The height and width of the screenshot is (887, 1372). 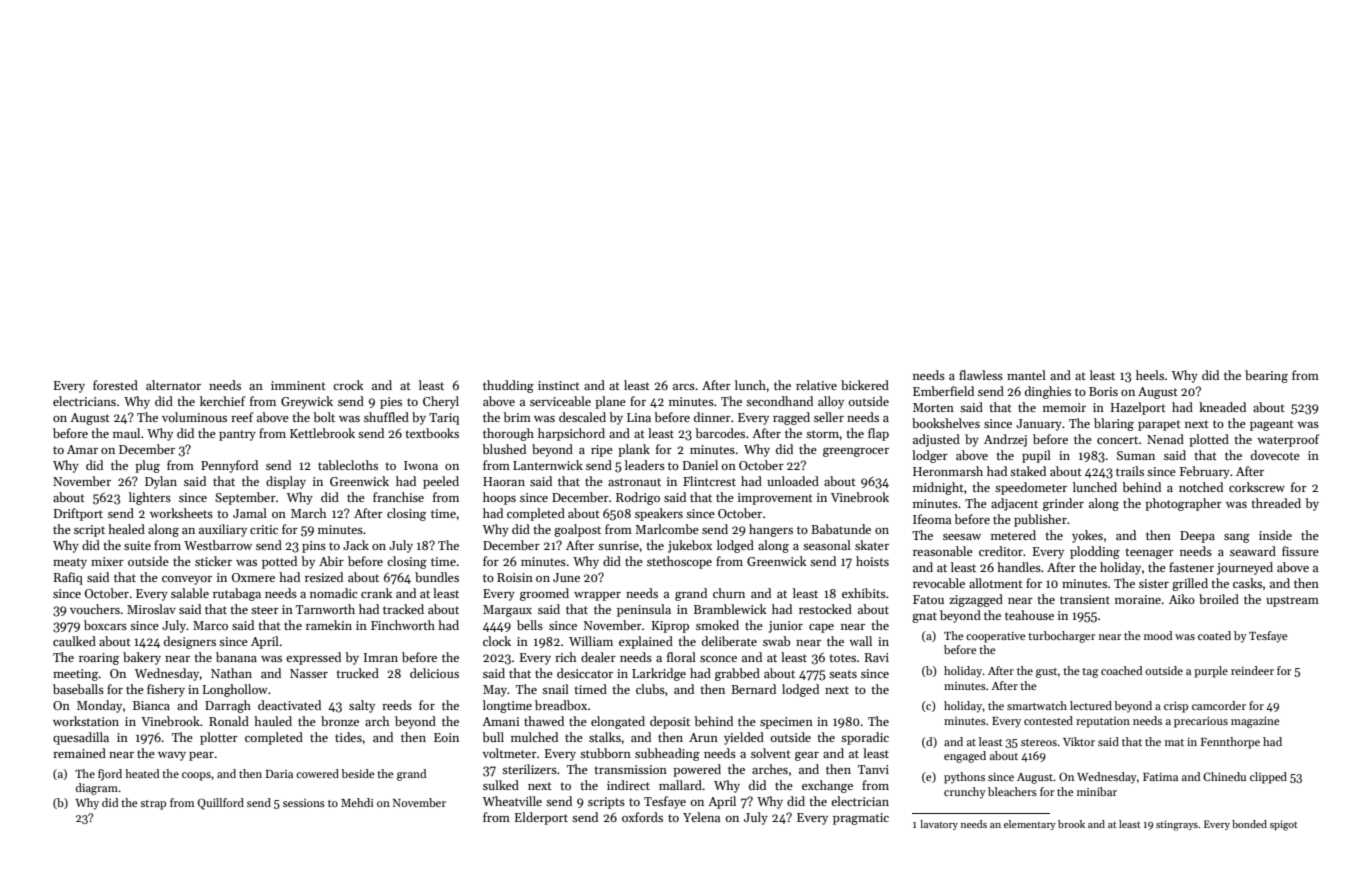 What do you see at coordinates (730, 609) in the screenshot?
I see `Bramblewick` at bounding box center [730, 609].
